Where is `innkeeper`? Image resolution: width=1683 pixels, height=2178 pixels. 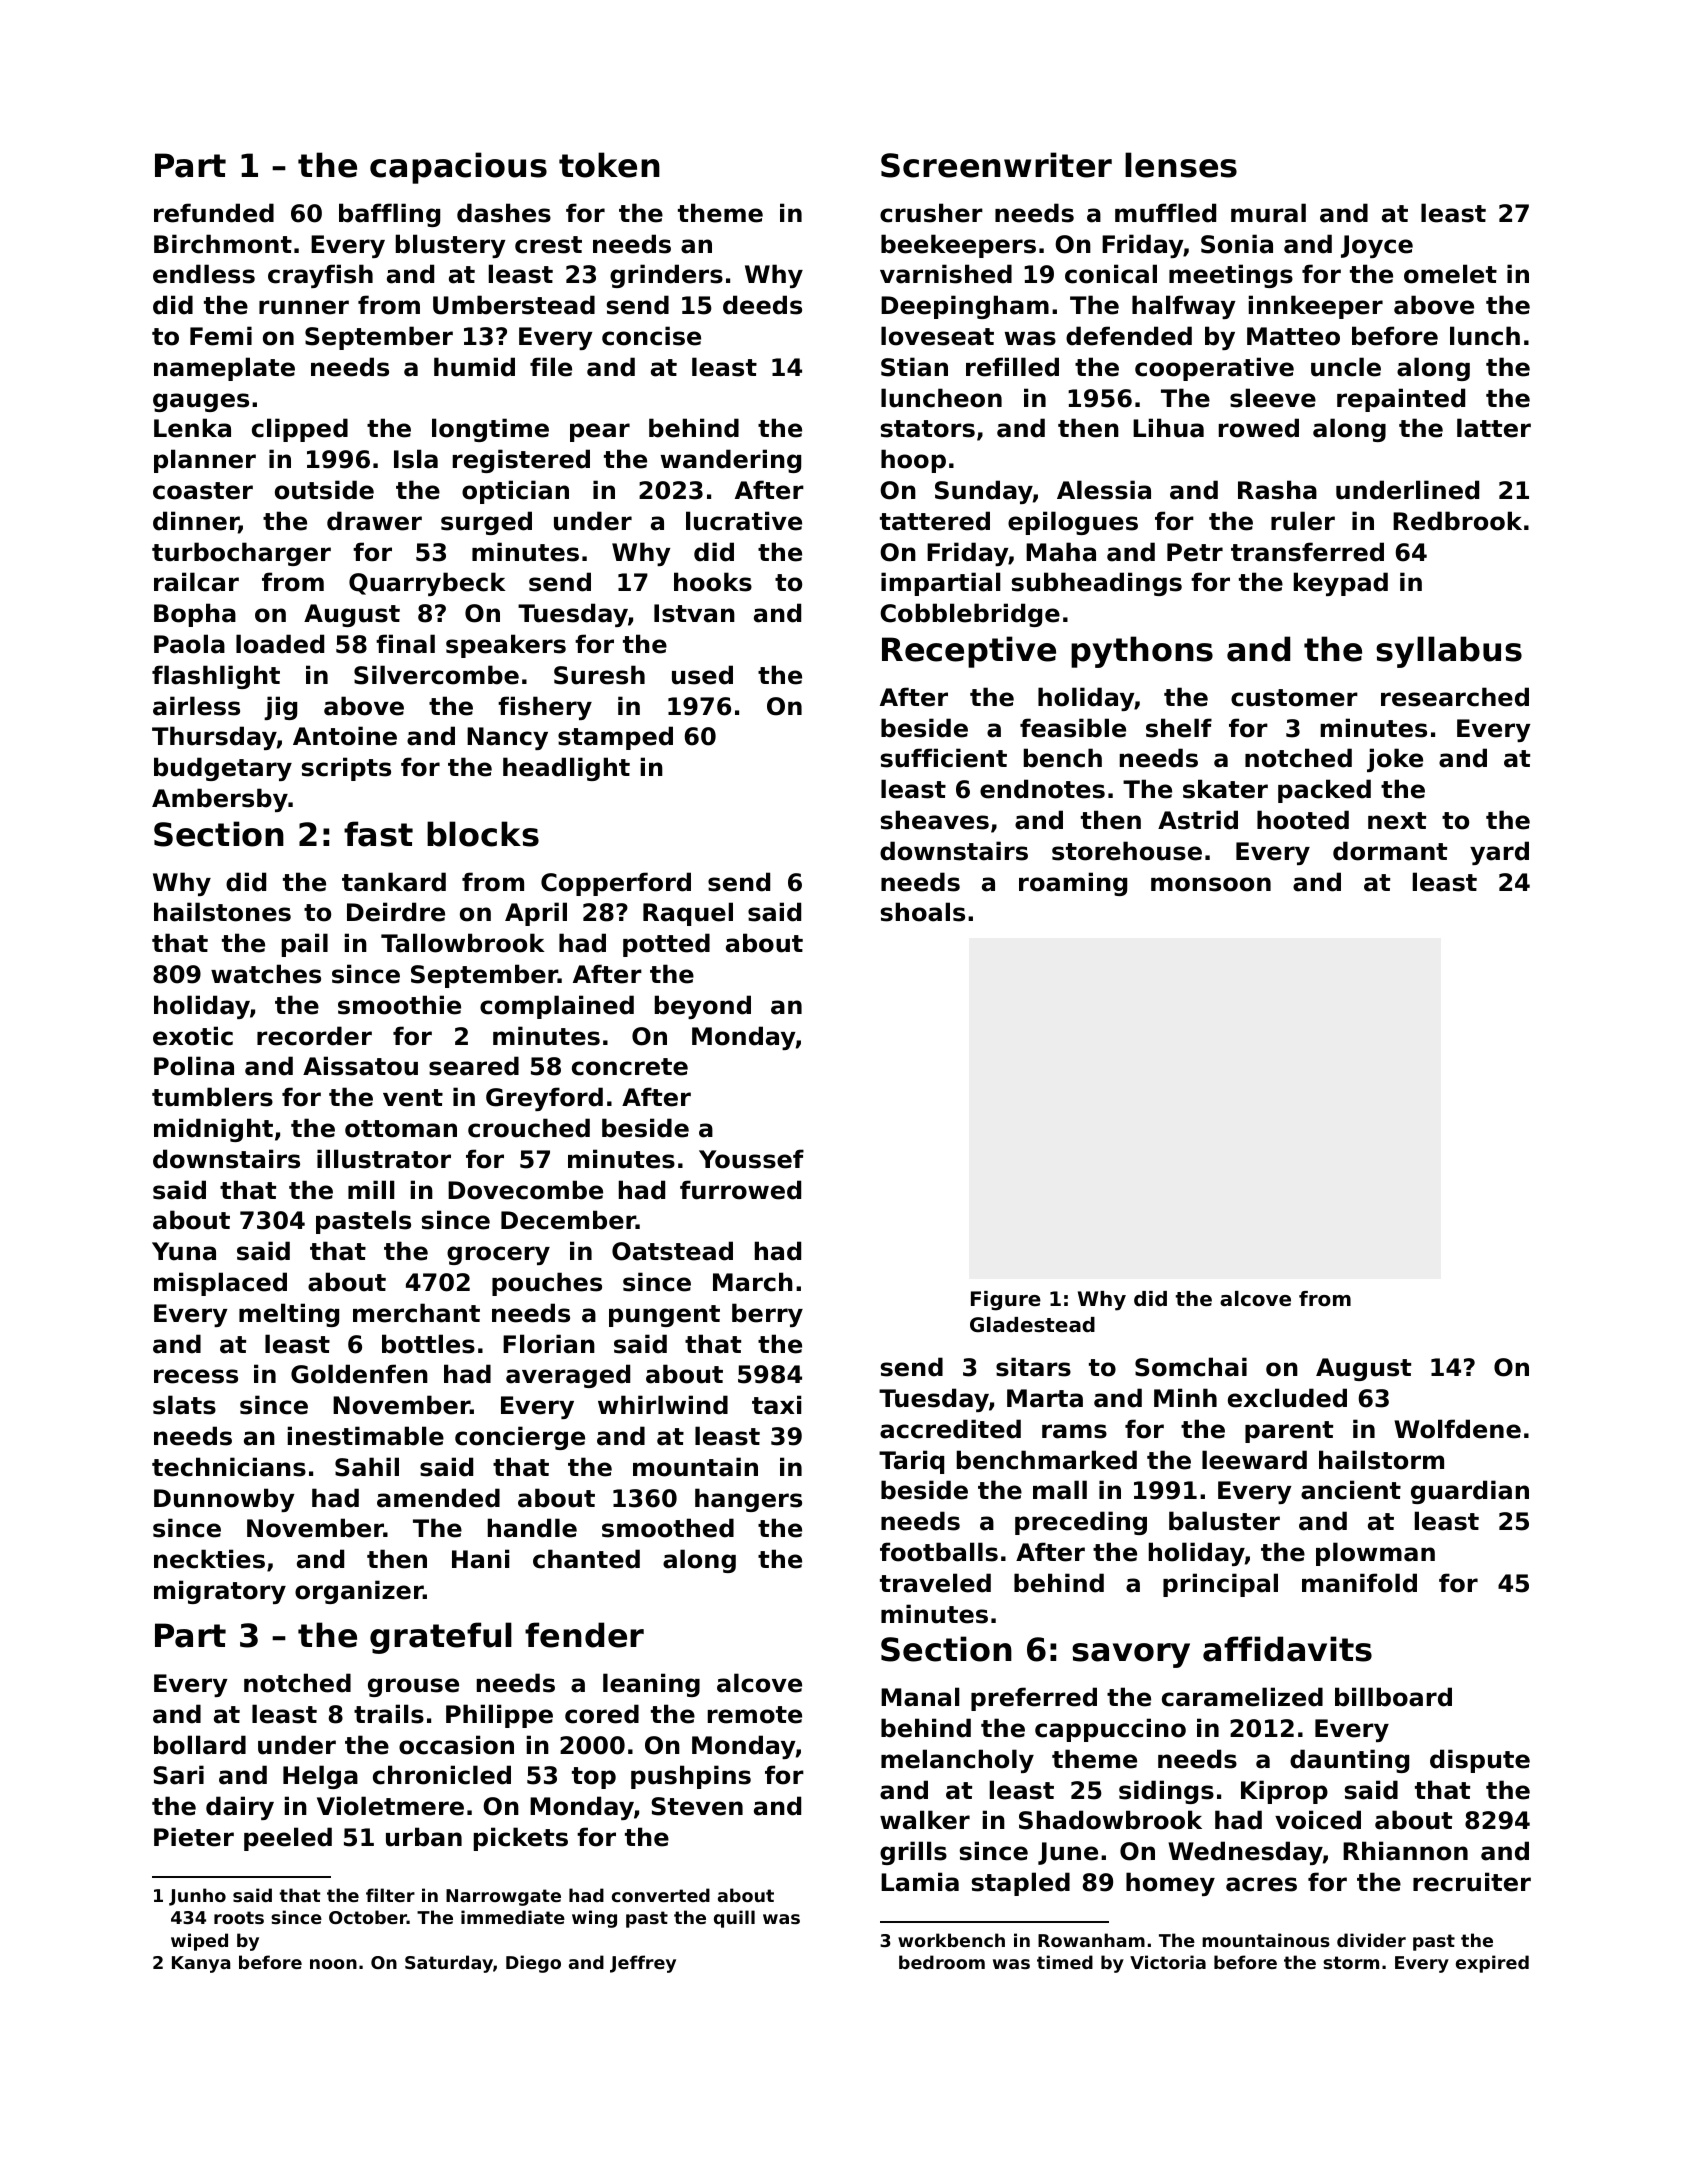
innkeeper is located at coordinates (1316, 307).
